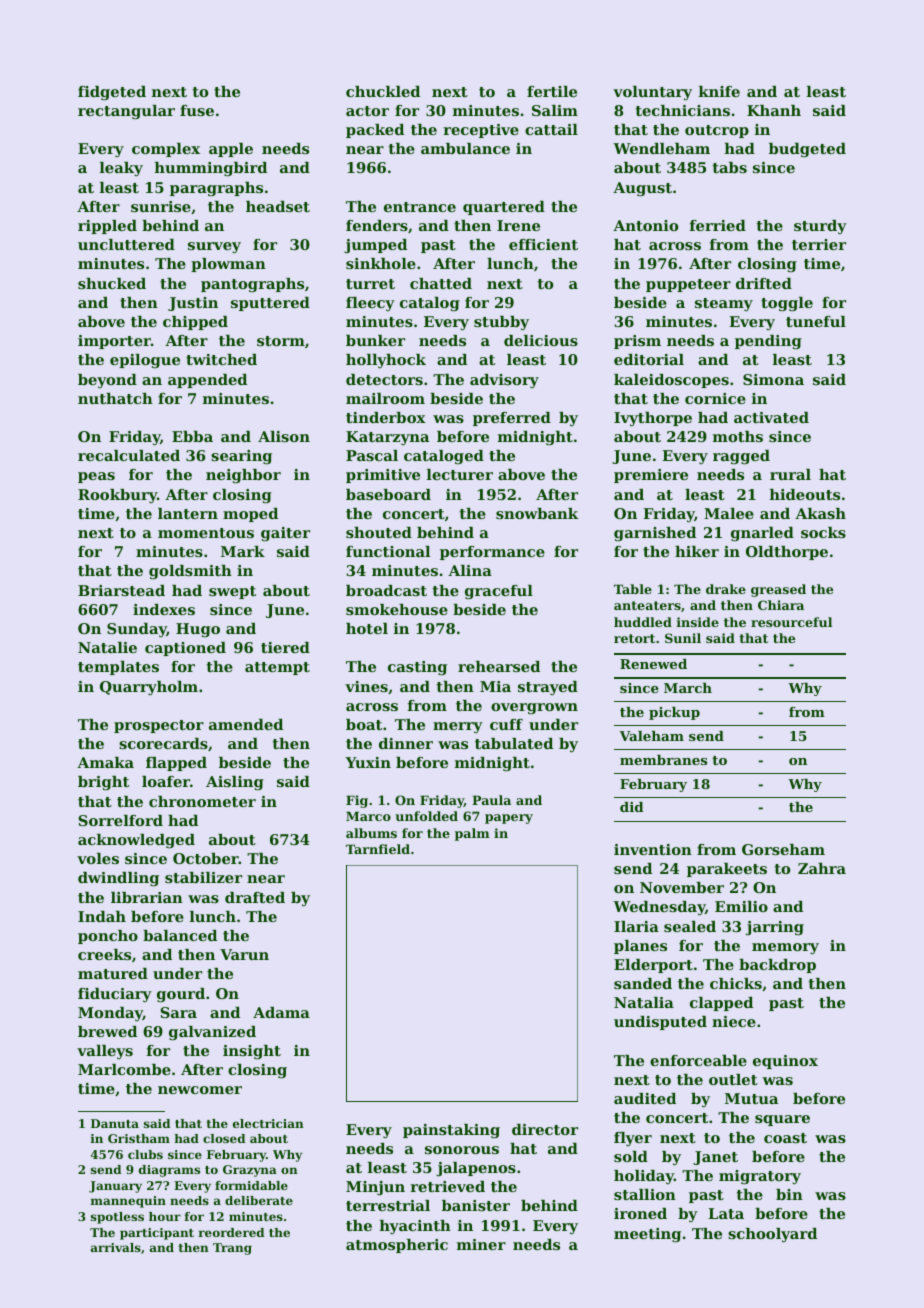 The height and width of the document is (1308, 924). Describe the element at coordinates (512, 419) in the document. I see `preferred` at that location.
